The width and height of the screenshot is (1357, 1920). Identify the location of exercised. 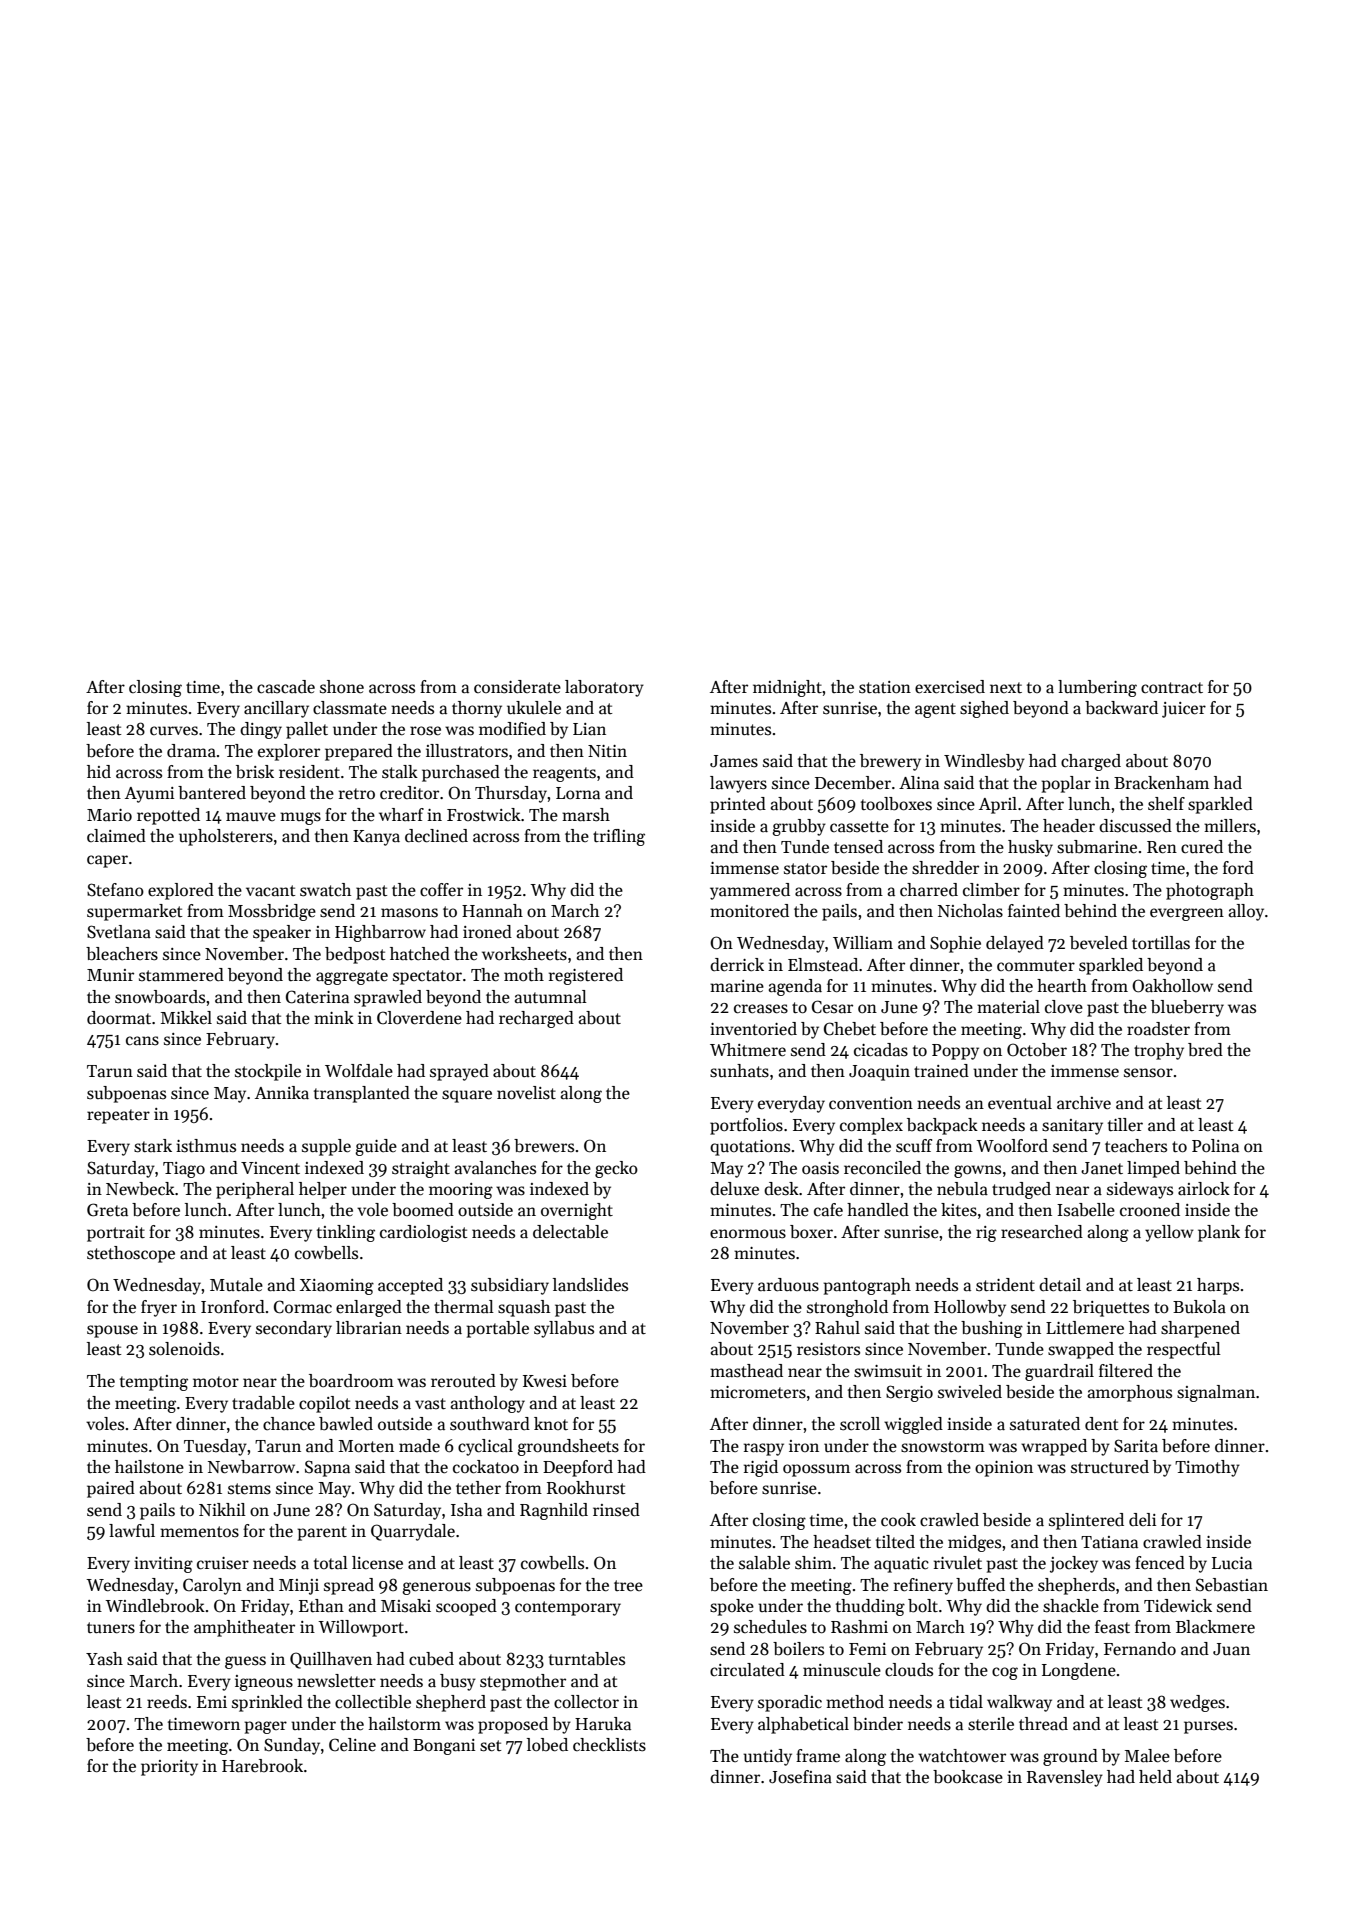
(950, 687).
